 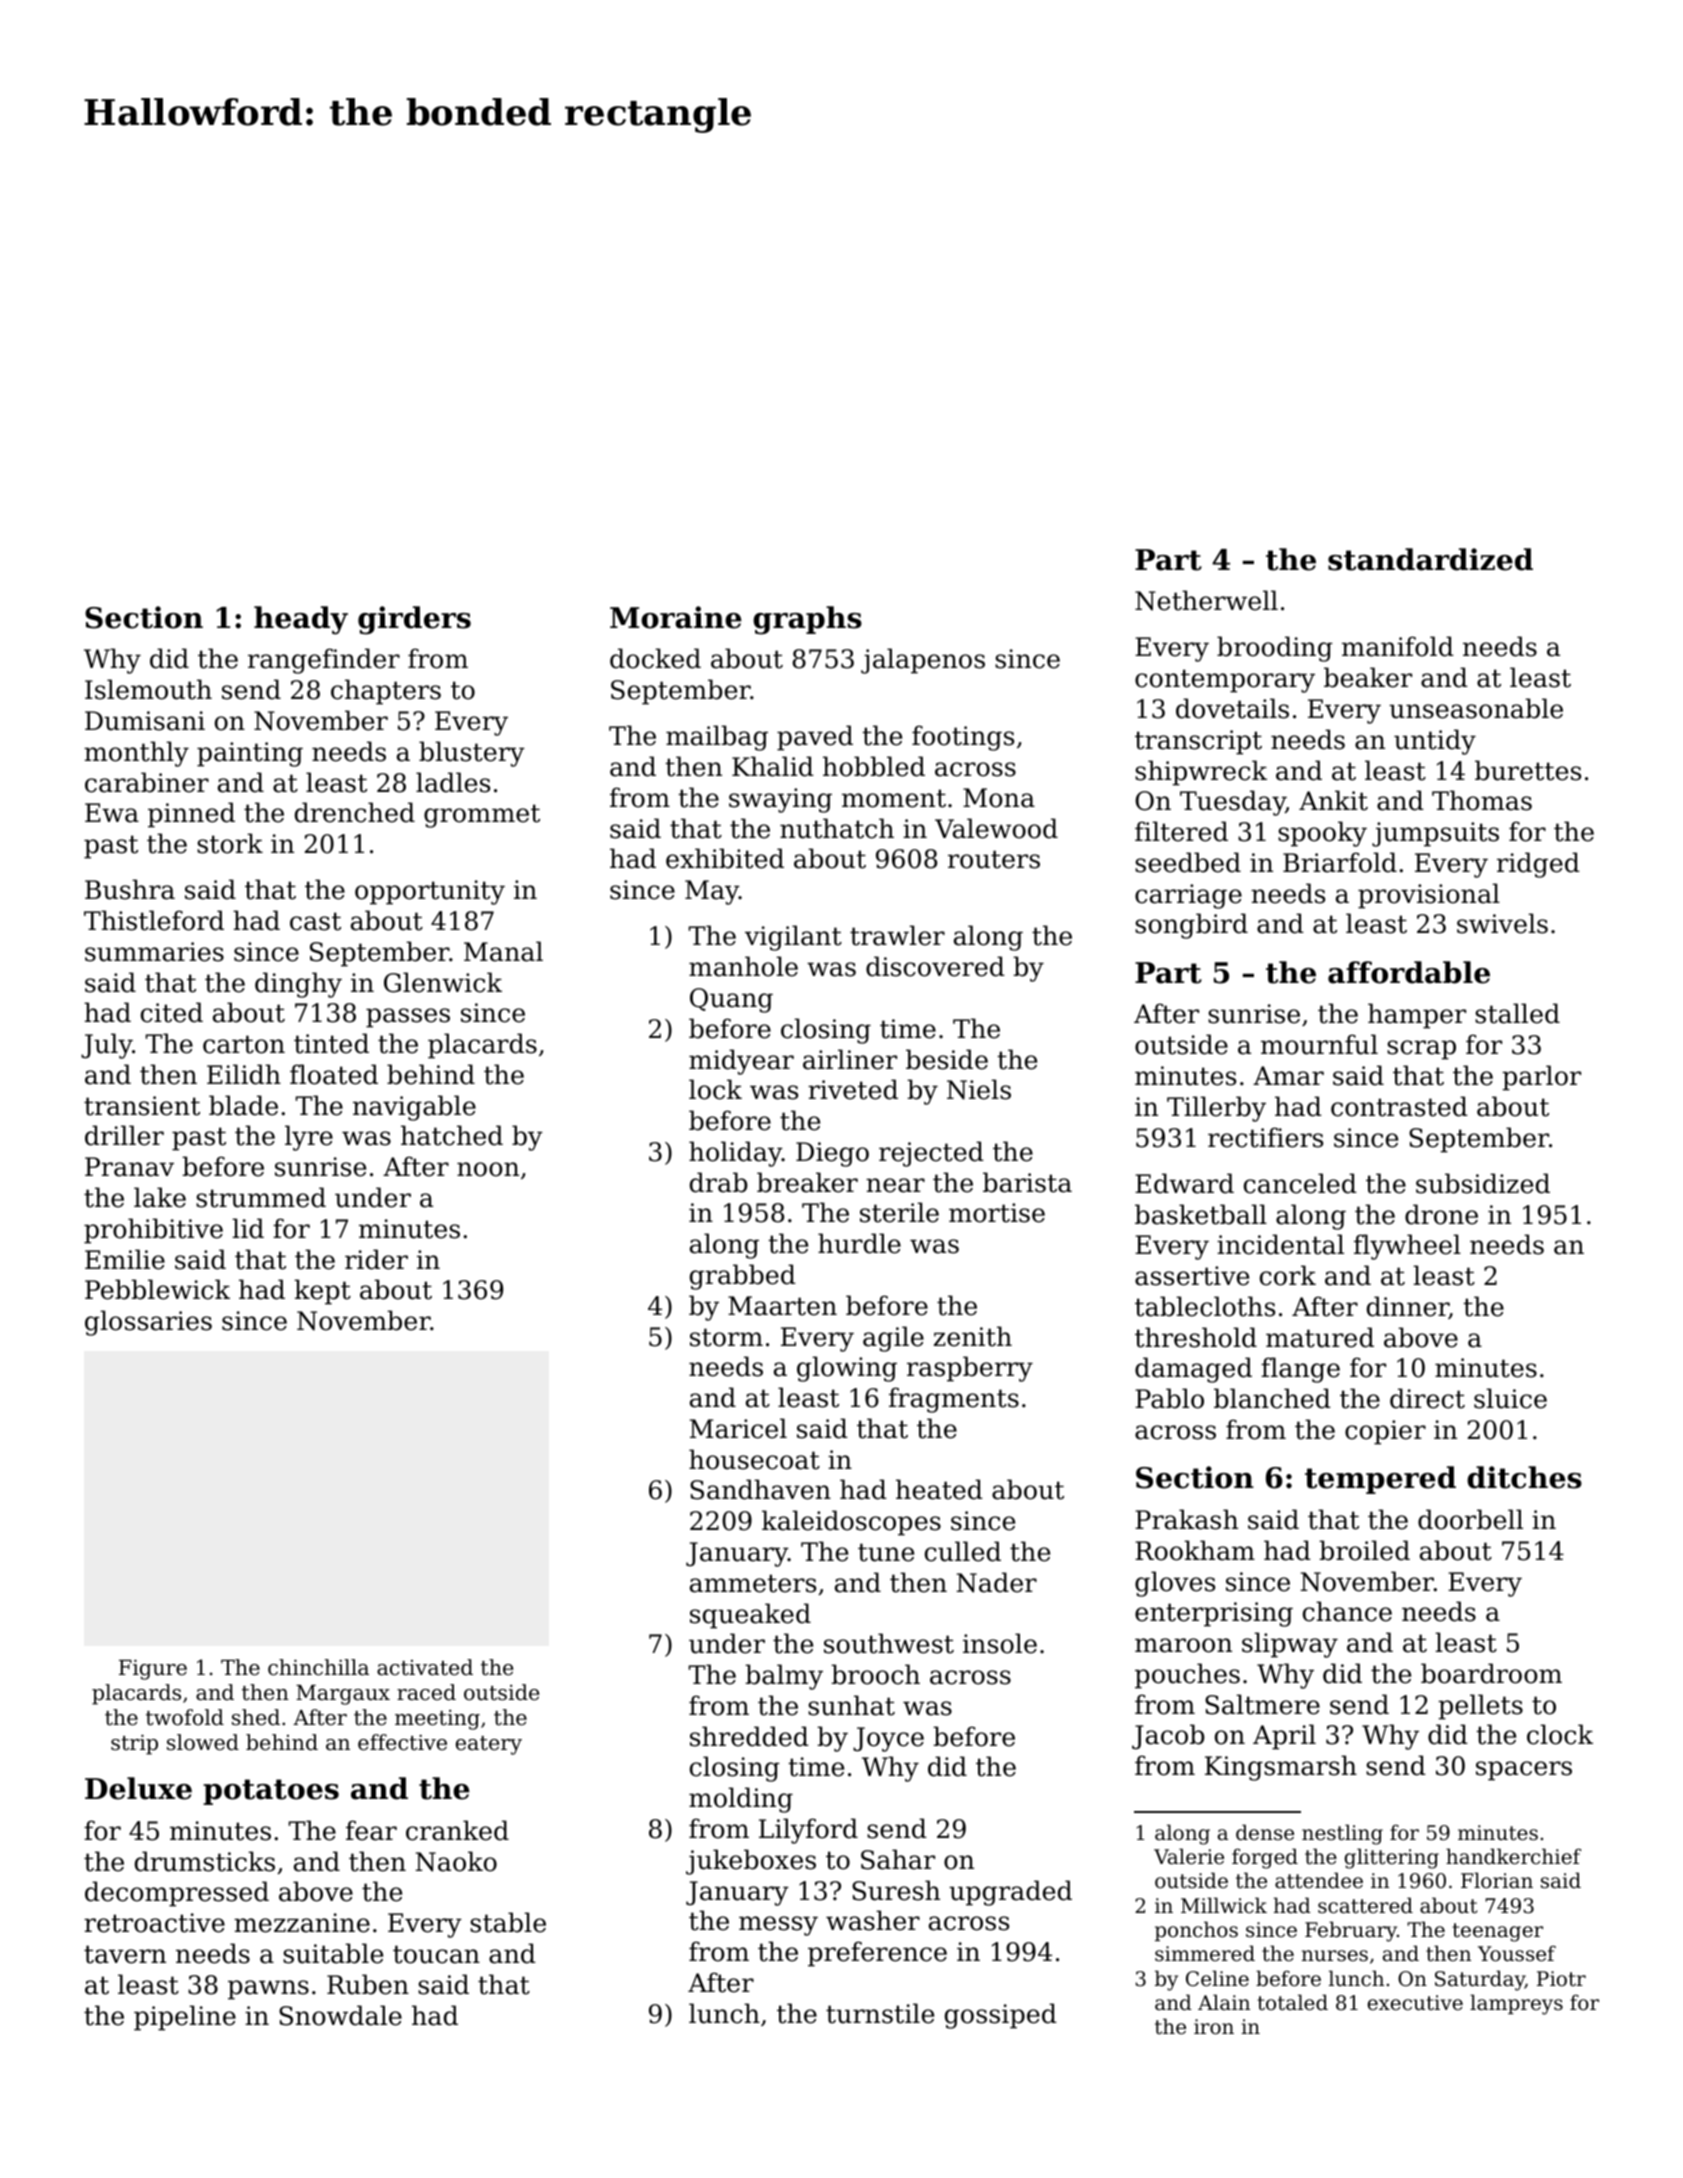 What do you see at coordinates (760, 1489) in the image?
I see `Sandhaven` at bounding box center [760, 1489].
